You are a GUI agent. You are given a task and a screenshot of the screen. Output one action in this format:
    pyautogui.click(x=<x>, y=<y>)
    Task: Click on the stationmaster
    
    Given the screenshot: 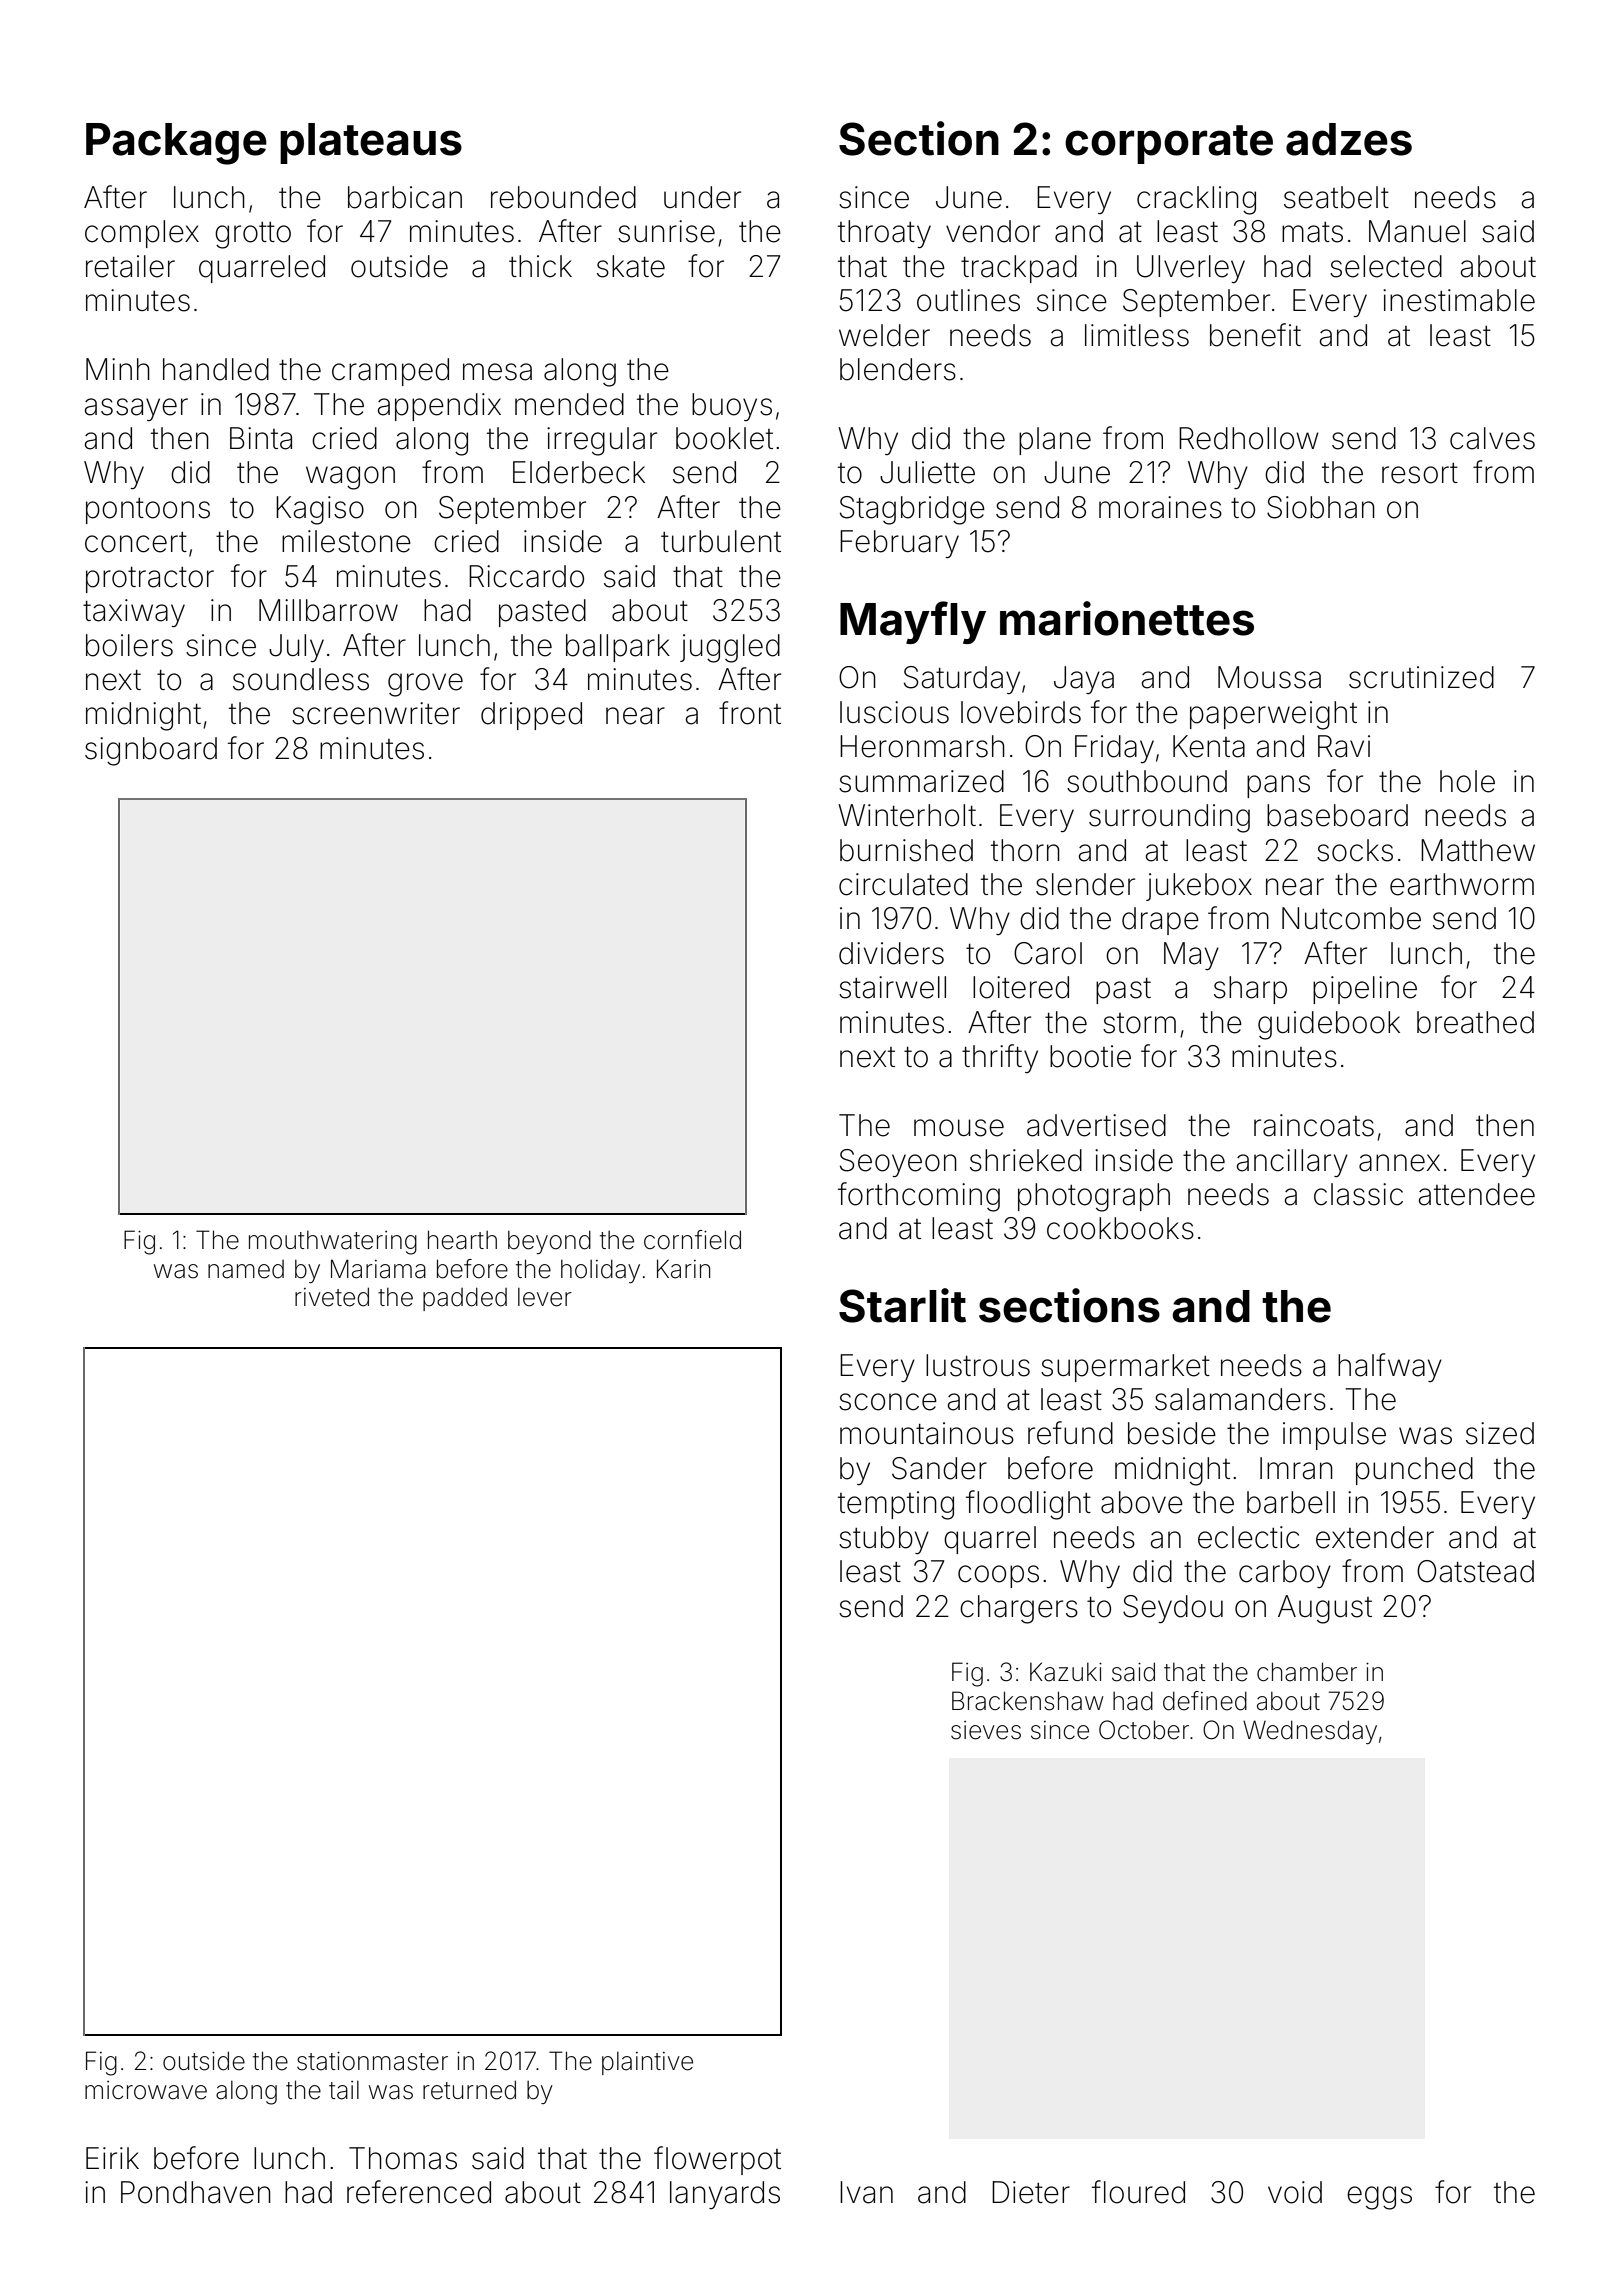 What is the action you would take?
    pyautogui.click(x=372, y=2061)
